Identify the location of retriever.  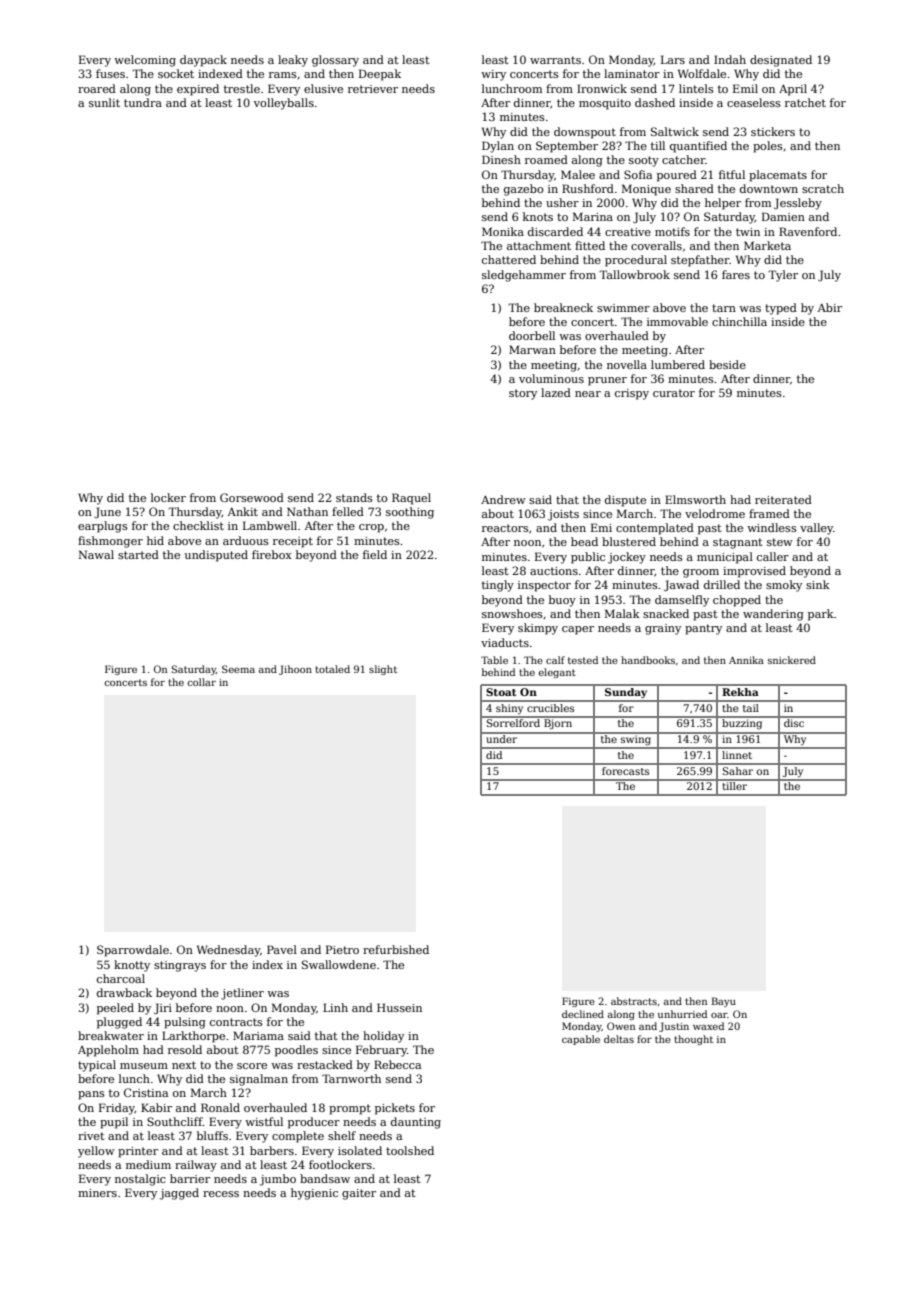
(373, 89).
